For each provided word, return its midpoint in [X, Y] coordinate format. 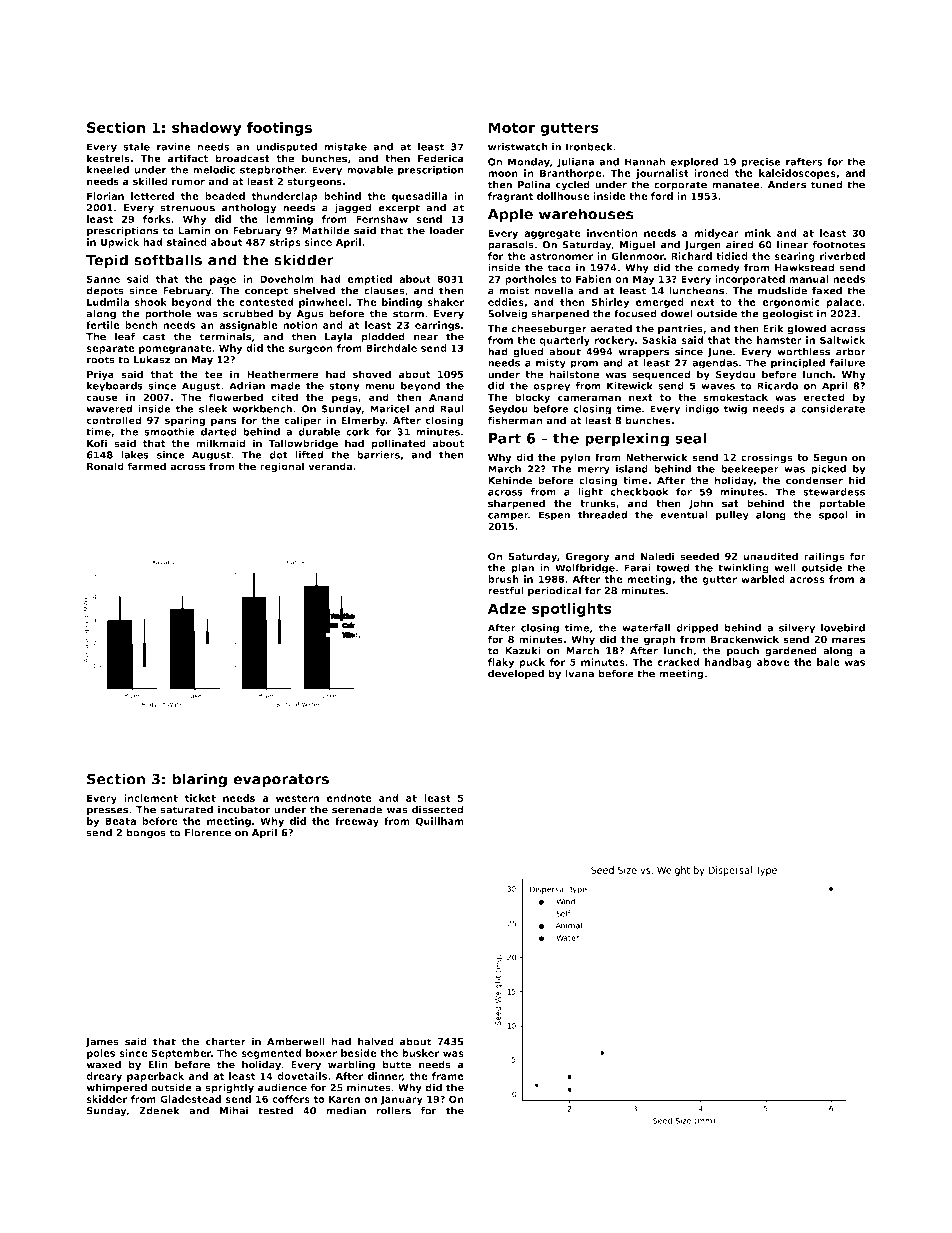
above [773, 662]
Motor [512, 127]
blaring [199, 780]
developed [516, 674]
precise [761, 163]
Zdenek [159, 1110]
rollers [393, 1110]
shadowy [207, 129]
